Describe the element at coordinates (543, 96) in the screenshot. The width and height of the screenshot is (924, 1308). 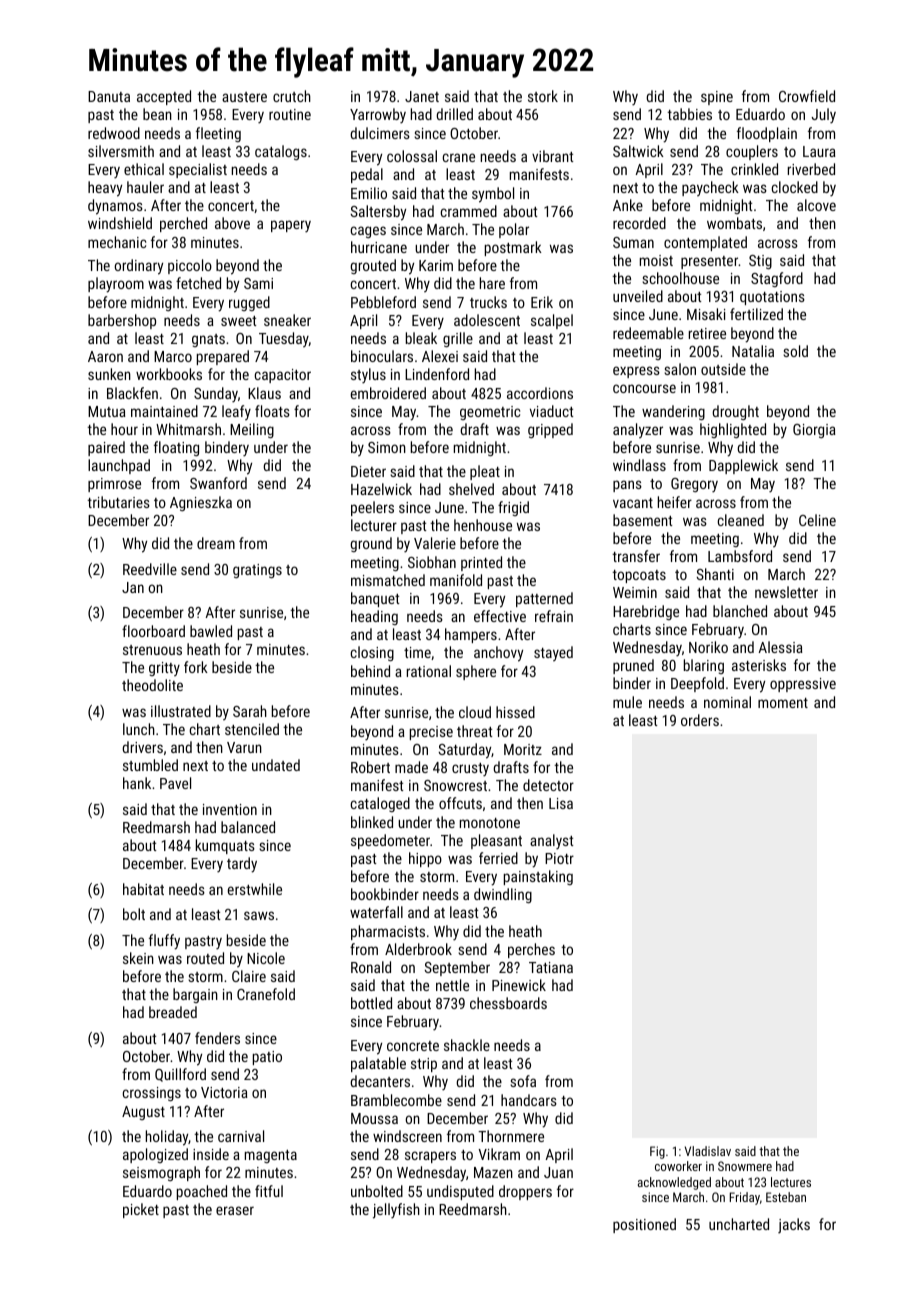
I see `stork` at that location.
